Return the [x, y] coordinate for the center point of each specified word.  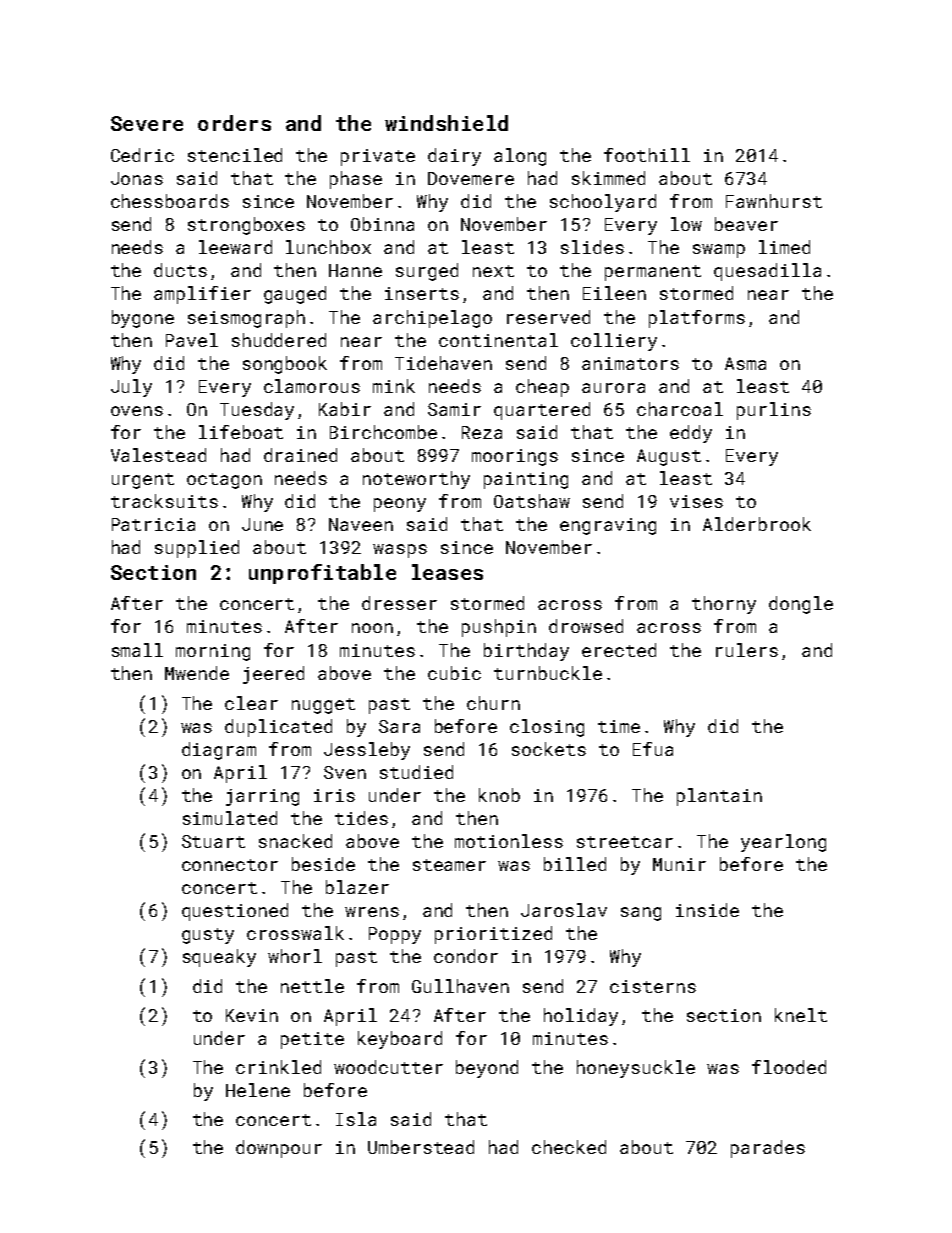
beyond [487, 1069]
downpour [279, 1149]
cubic [454, 673]
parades [768, 1149]
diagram [219, 751]
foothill [647, 155]
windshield [446, 123]
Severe [147, 123]
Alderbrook [757, 524]
